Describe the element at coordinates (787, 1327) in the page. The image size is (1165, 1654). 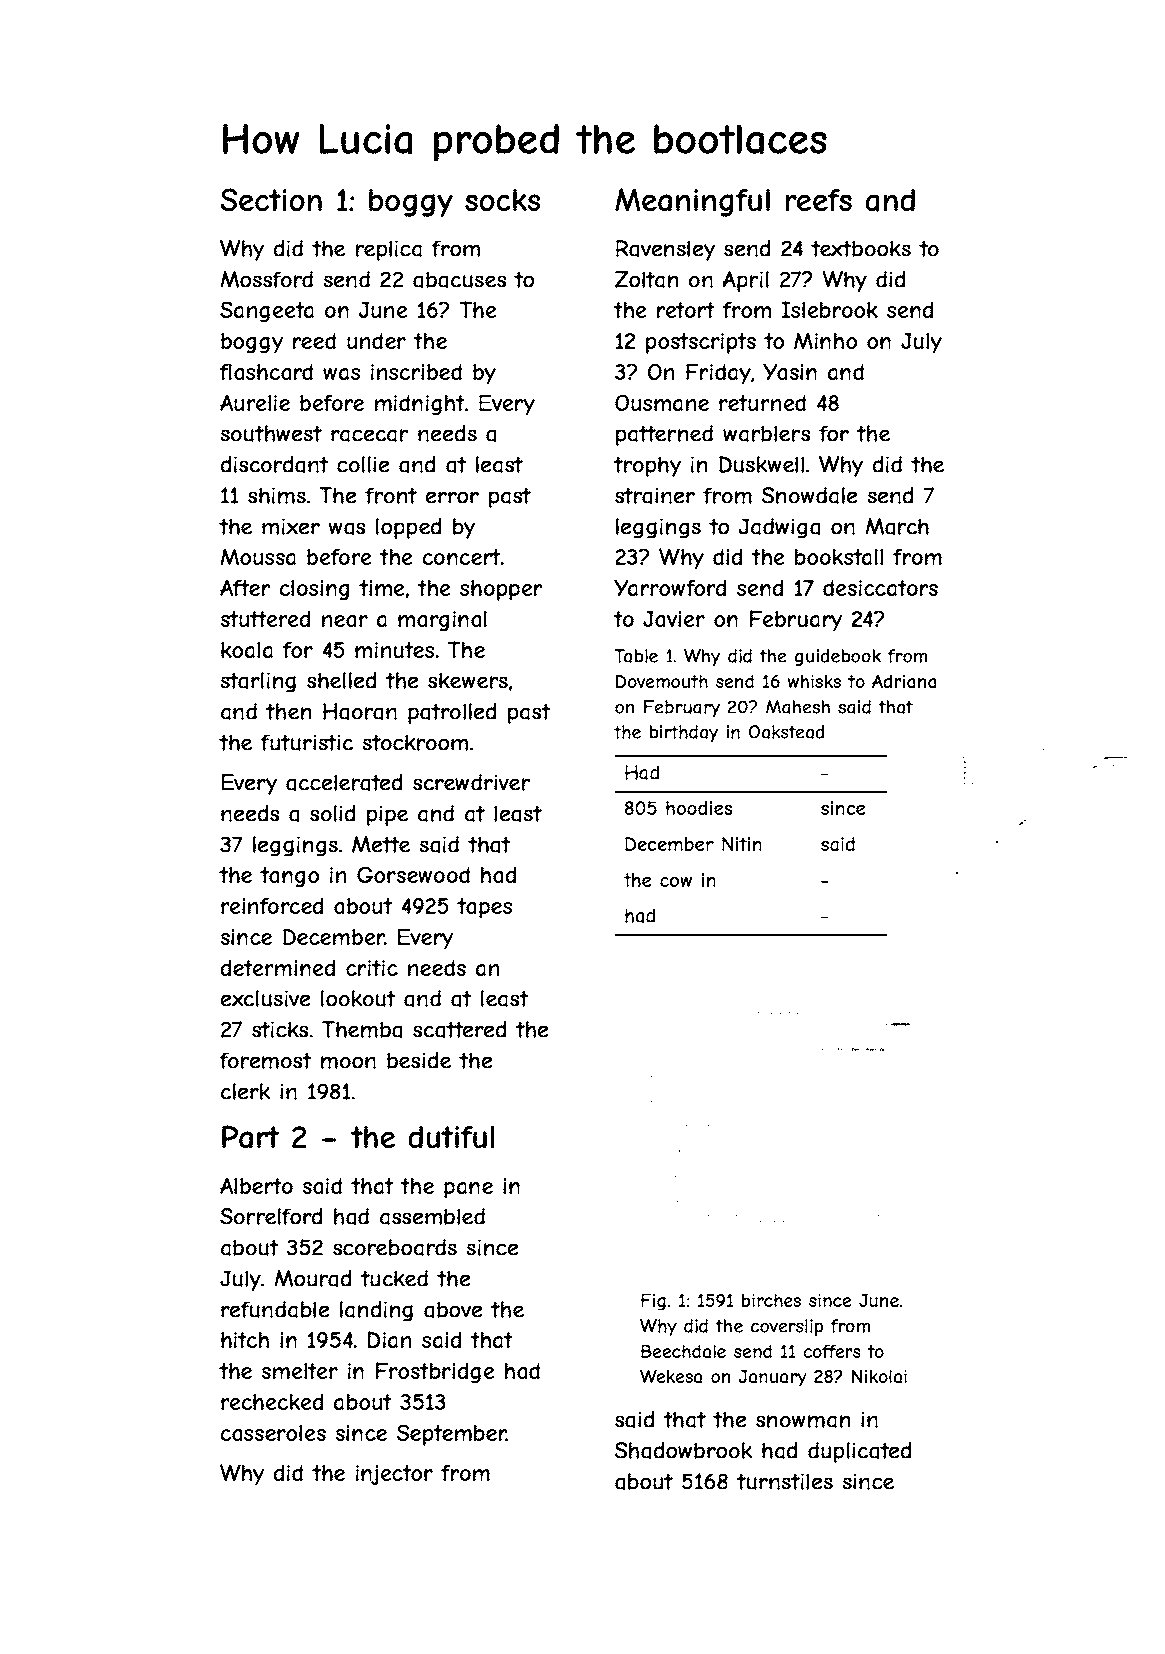
I see `coverslip` at that location.
